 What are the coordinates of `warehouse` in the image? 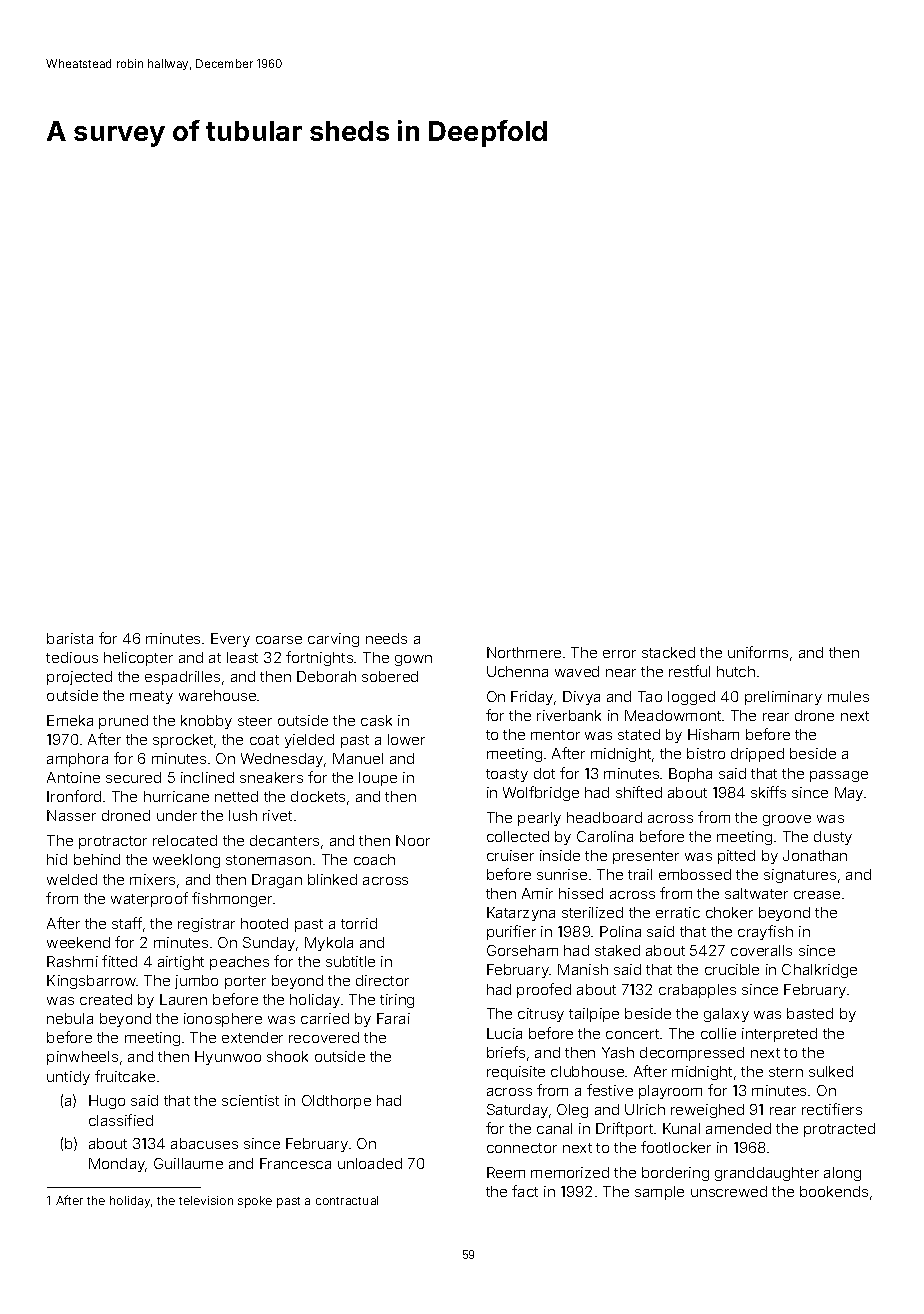 It's located at (217, 695).
